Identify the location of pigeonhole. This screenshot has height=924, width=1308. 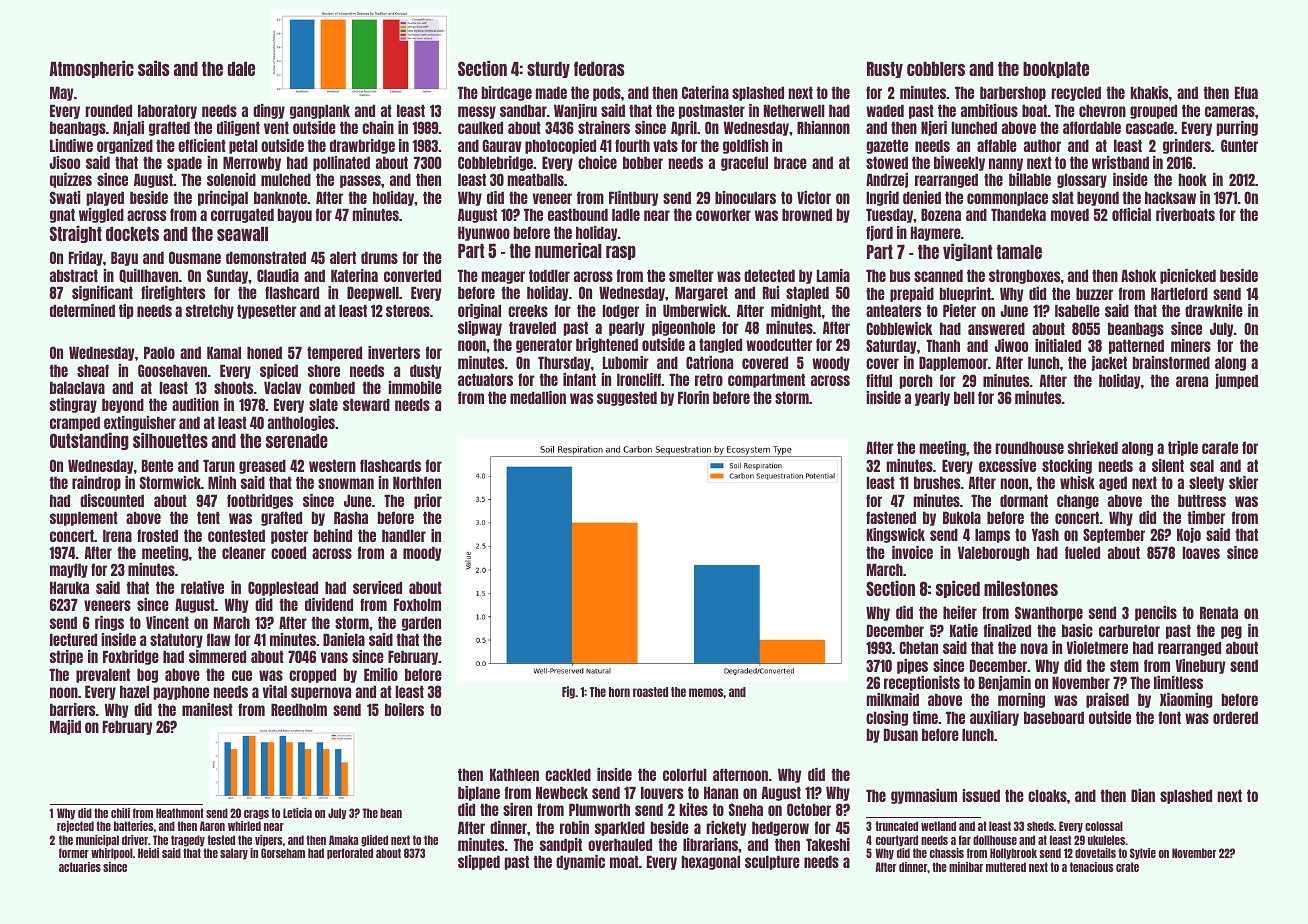
(683, 328).
